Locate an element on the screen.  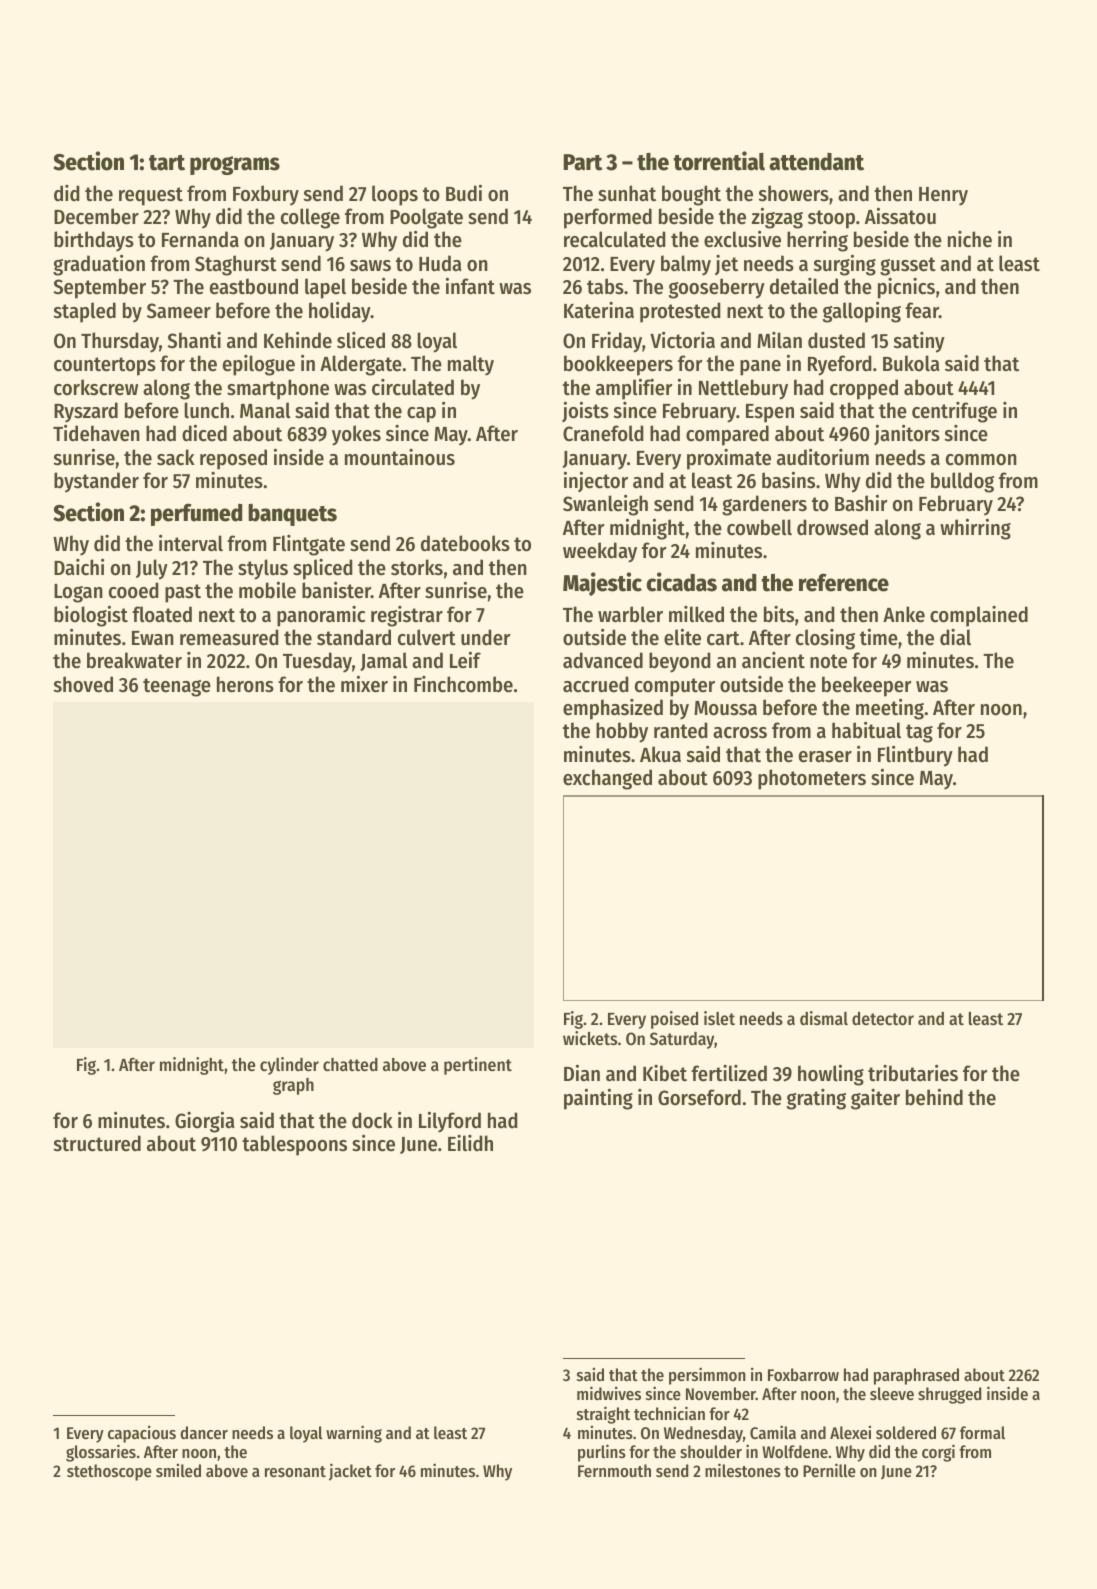
Finchcombe is located at coordinates (463, 684).
